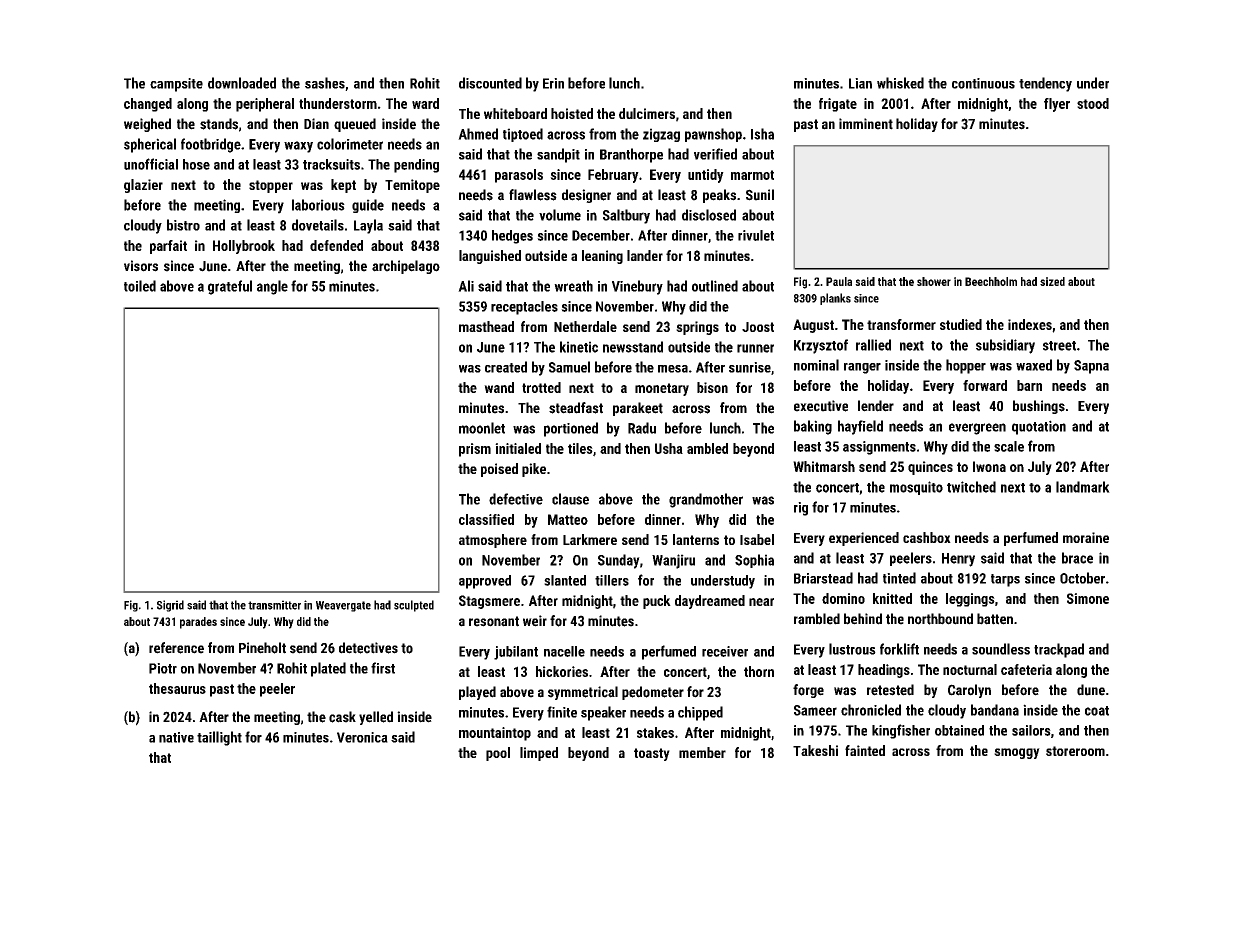 This image has height=952, width=1233. What do you see at coordinates (864, 539) in the image?
I see `experienced` at bounding box center [864, 539].
